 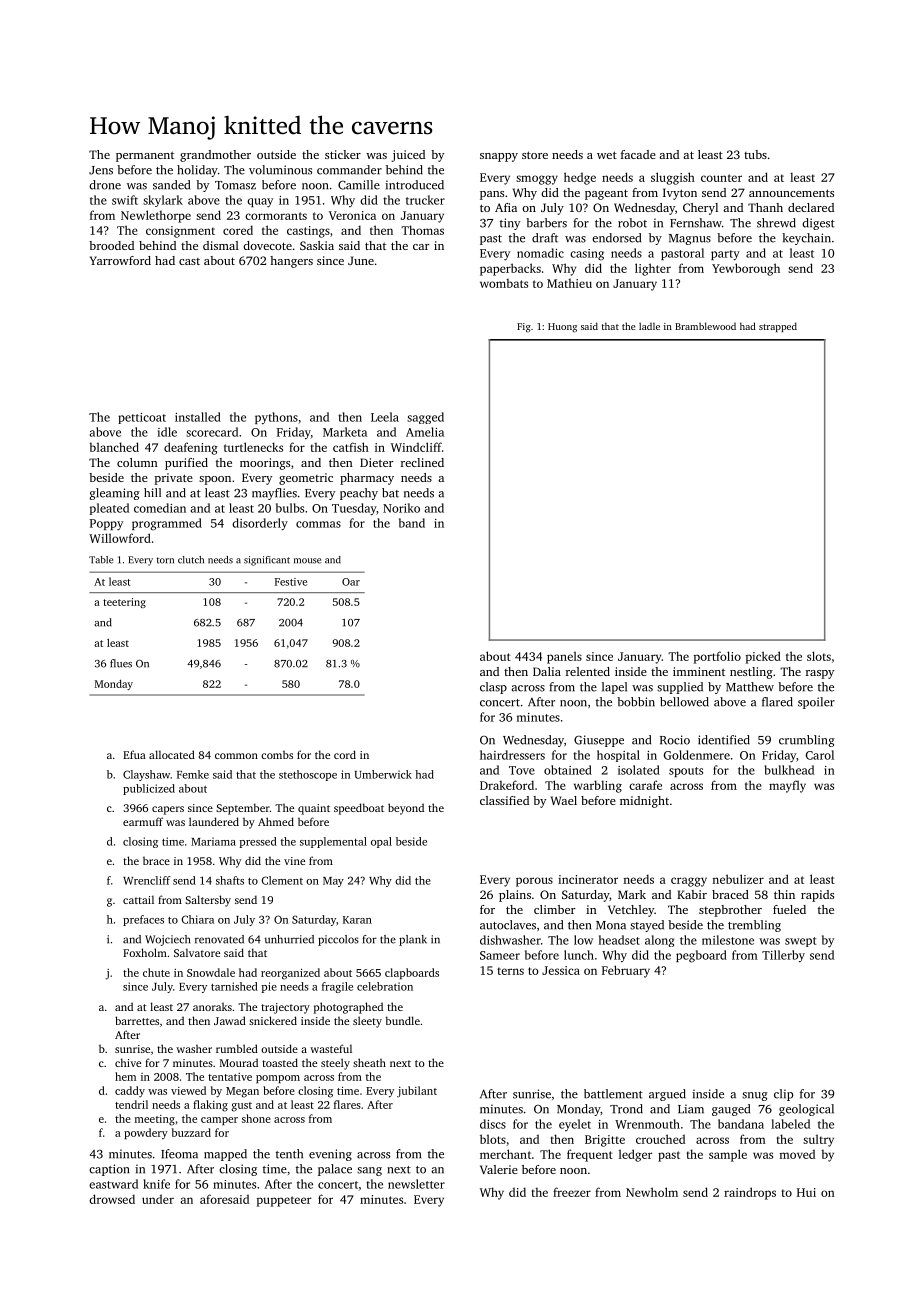 What do you see at coordinates (819, 656) in the document?
I see `slots` at bounding box center [819, 656].
